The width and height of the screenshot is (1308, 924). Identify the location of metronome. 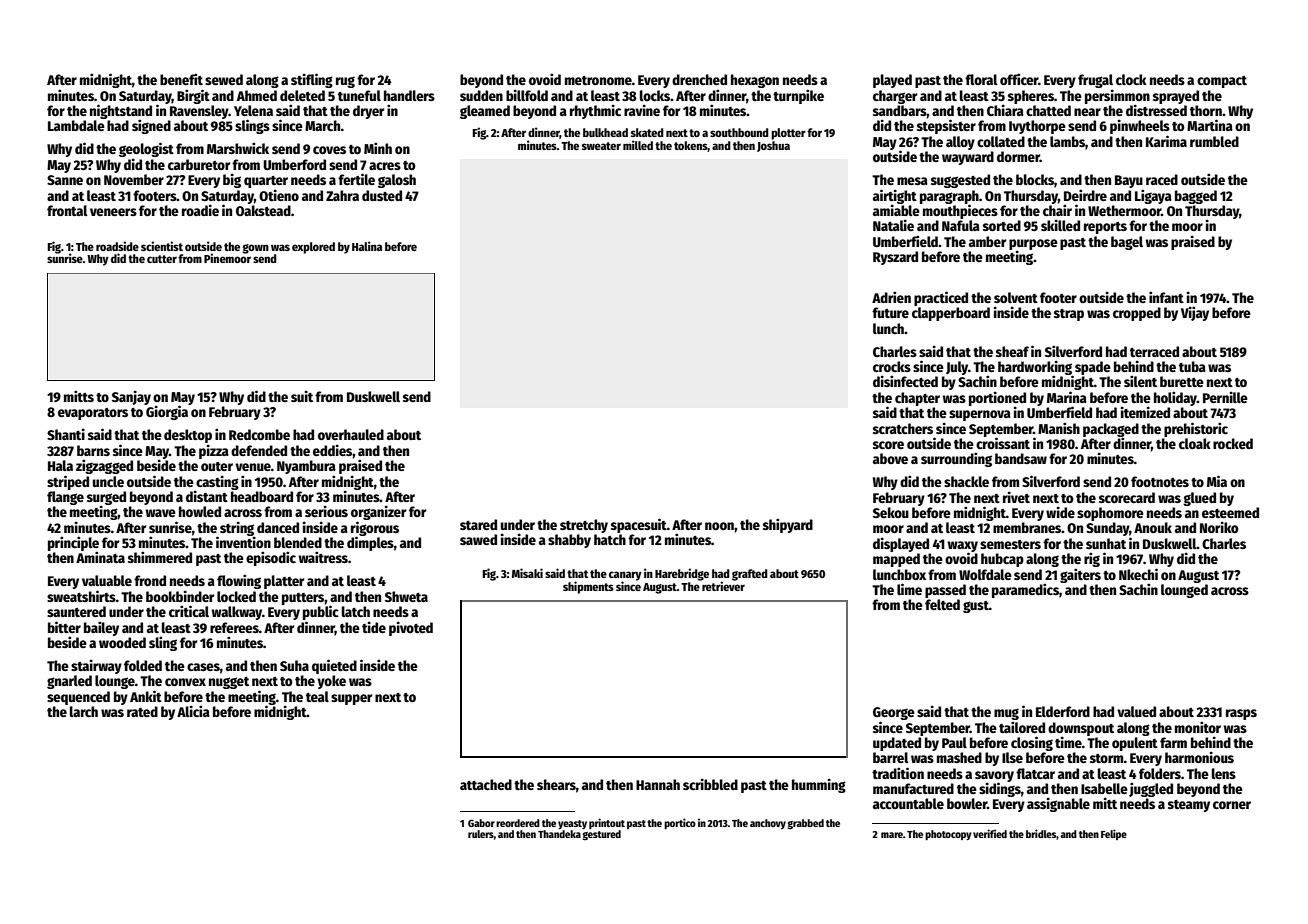
(598, 80).
